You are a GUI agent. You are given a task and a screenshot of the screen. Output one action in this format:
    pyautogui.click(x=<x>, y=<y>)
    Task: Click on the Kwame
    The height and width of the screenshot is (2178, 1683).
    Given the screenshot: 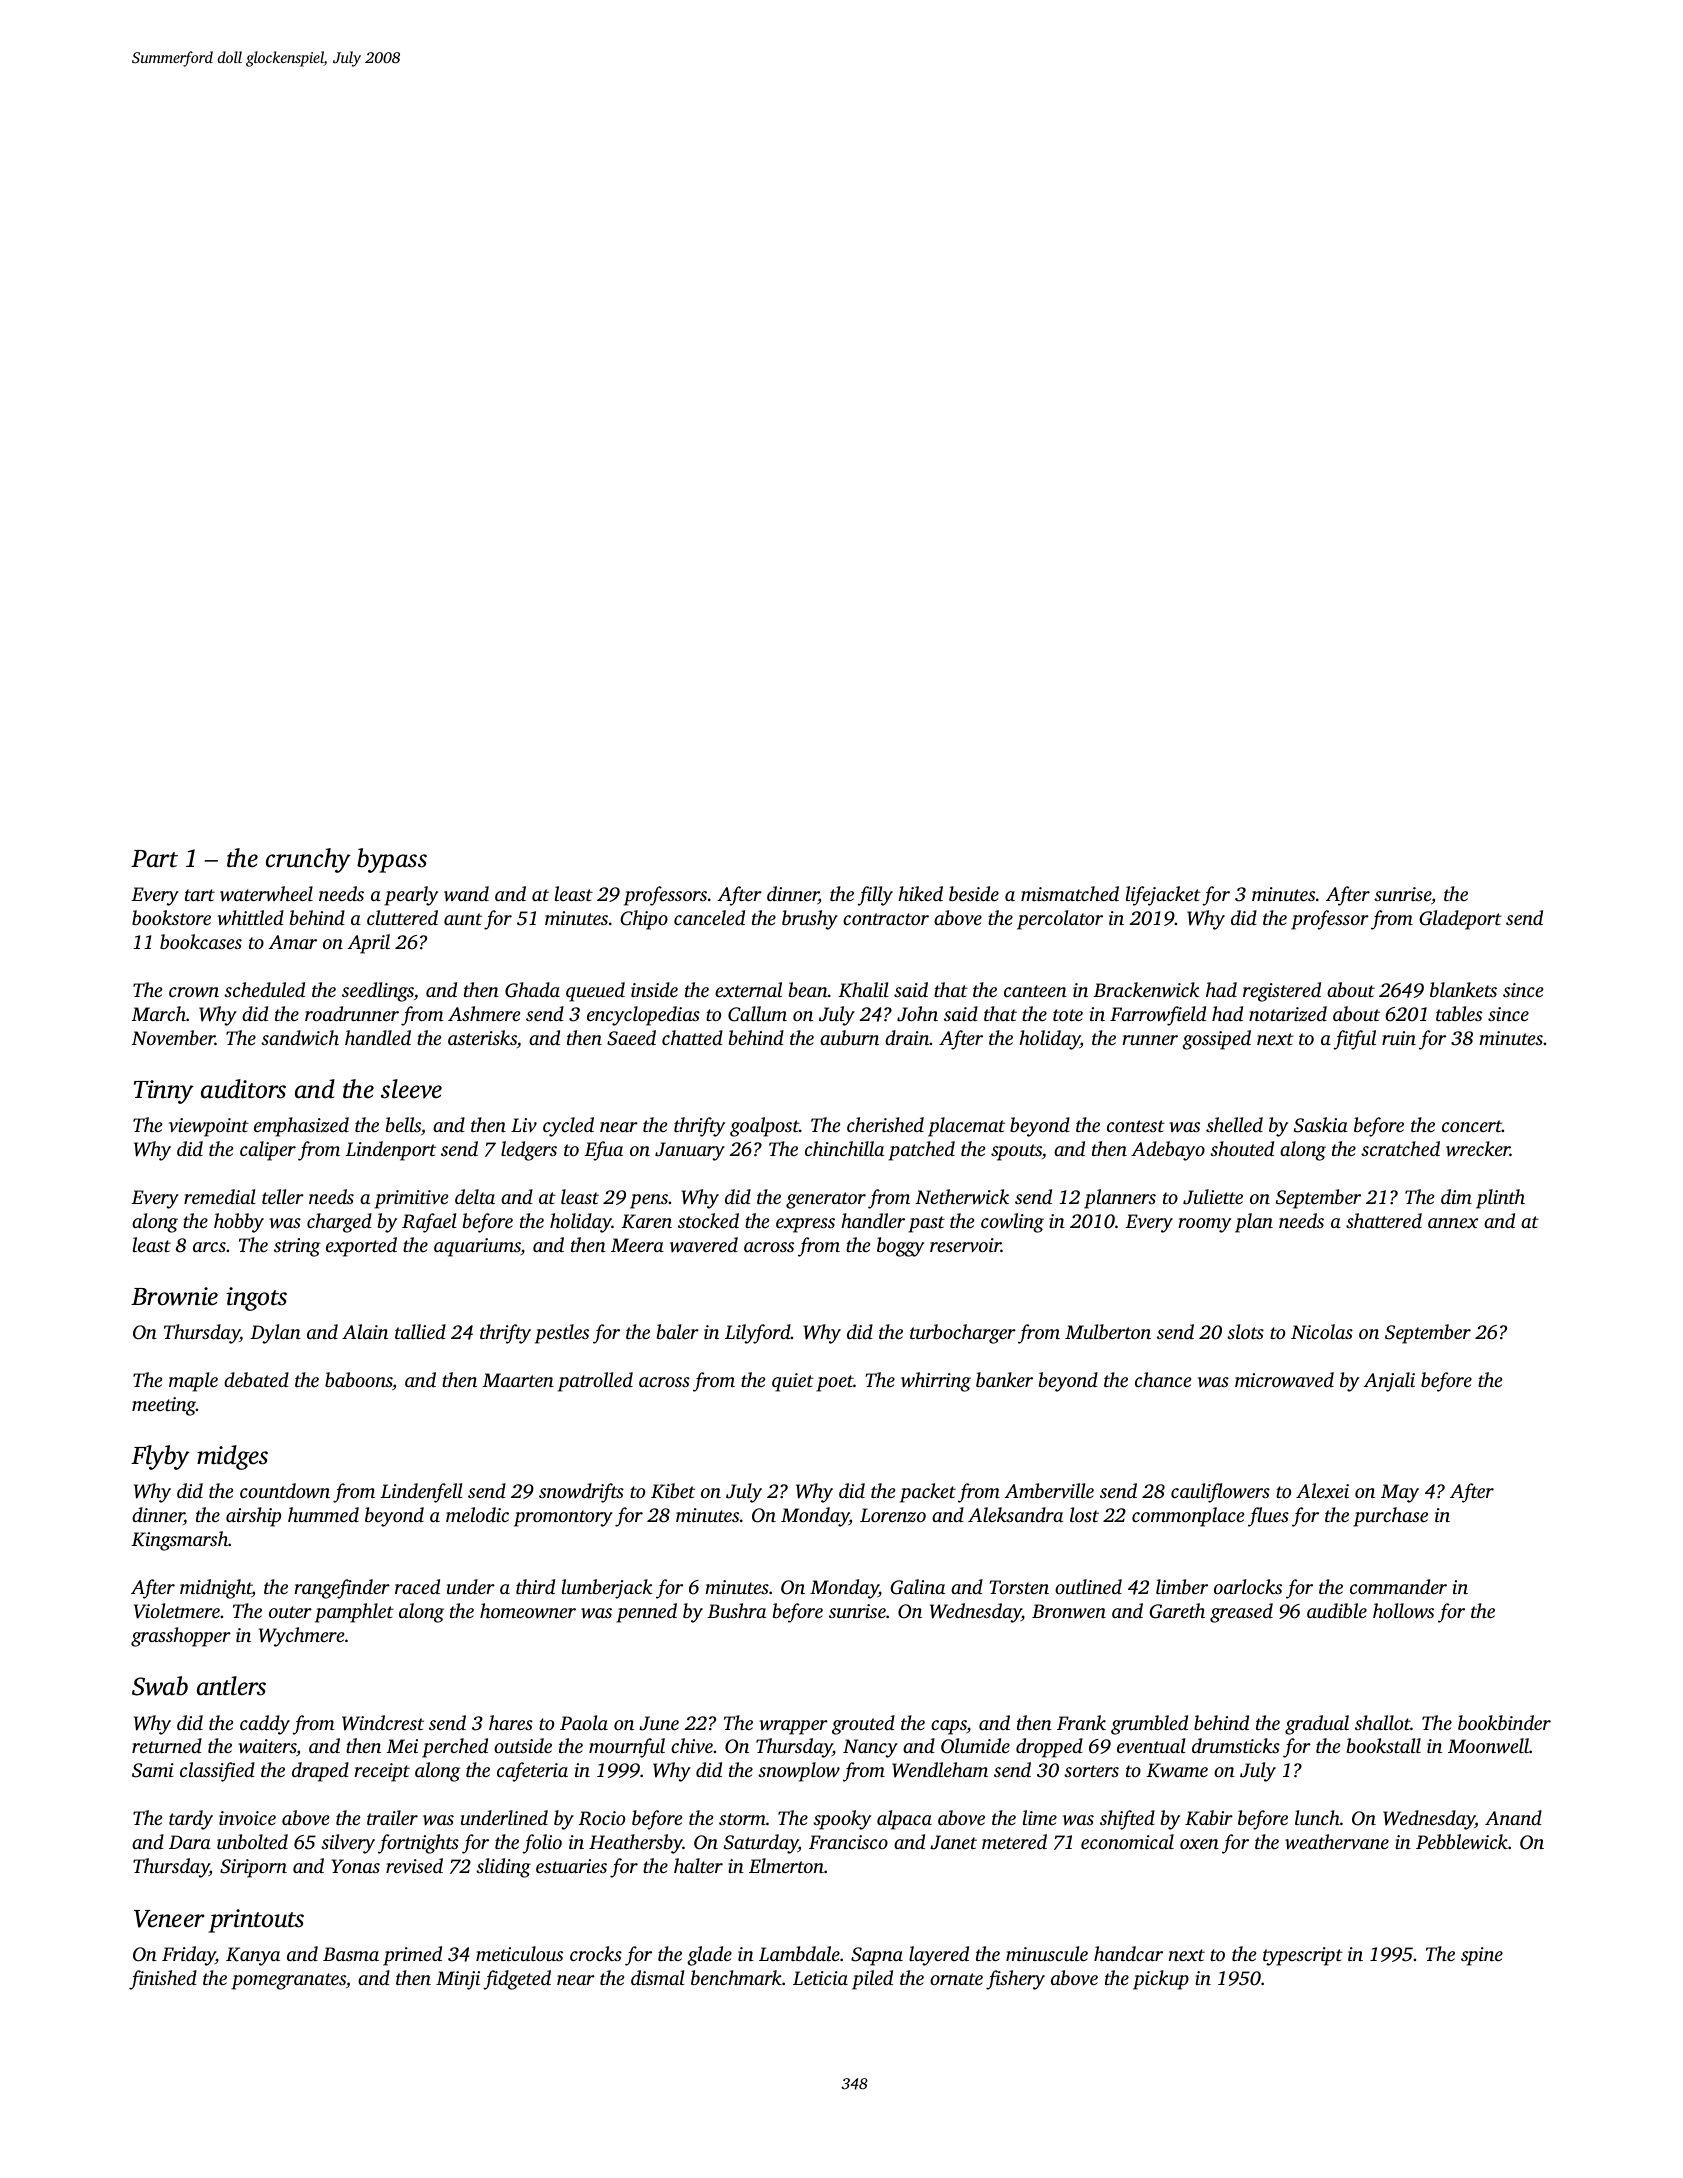 What is the action you would take?
    pyautogui.click(x=1177, y=1770)
